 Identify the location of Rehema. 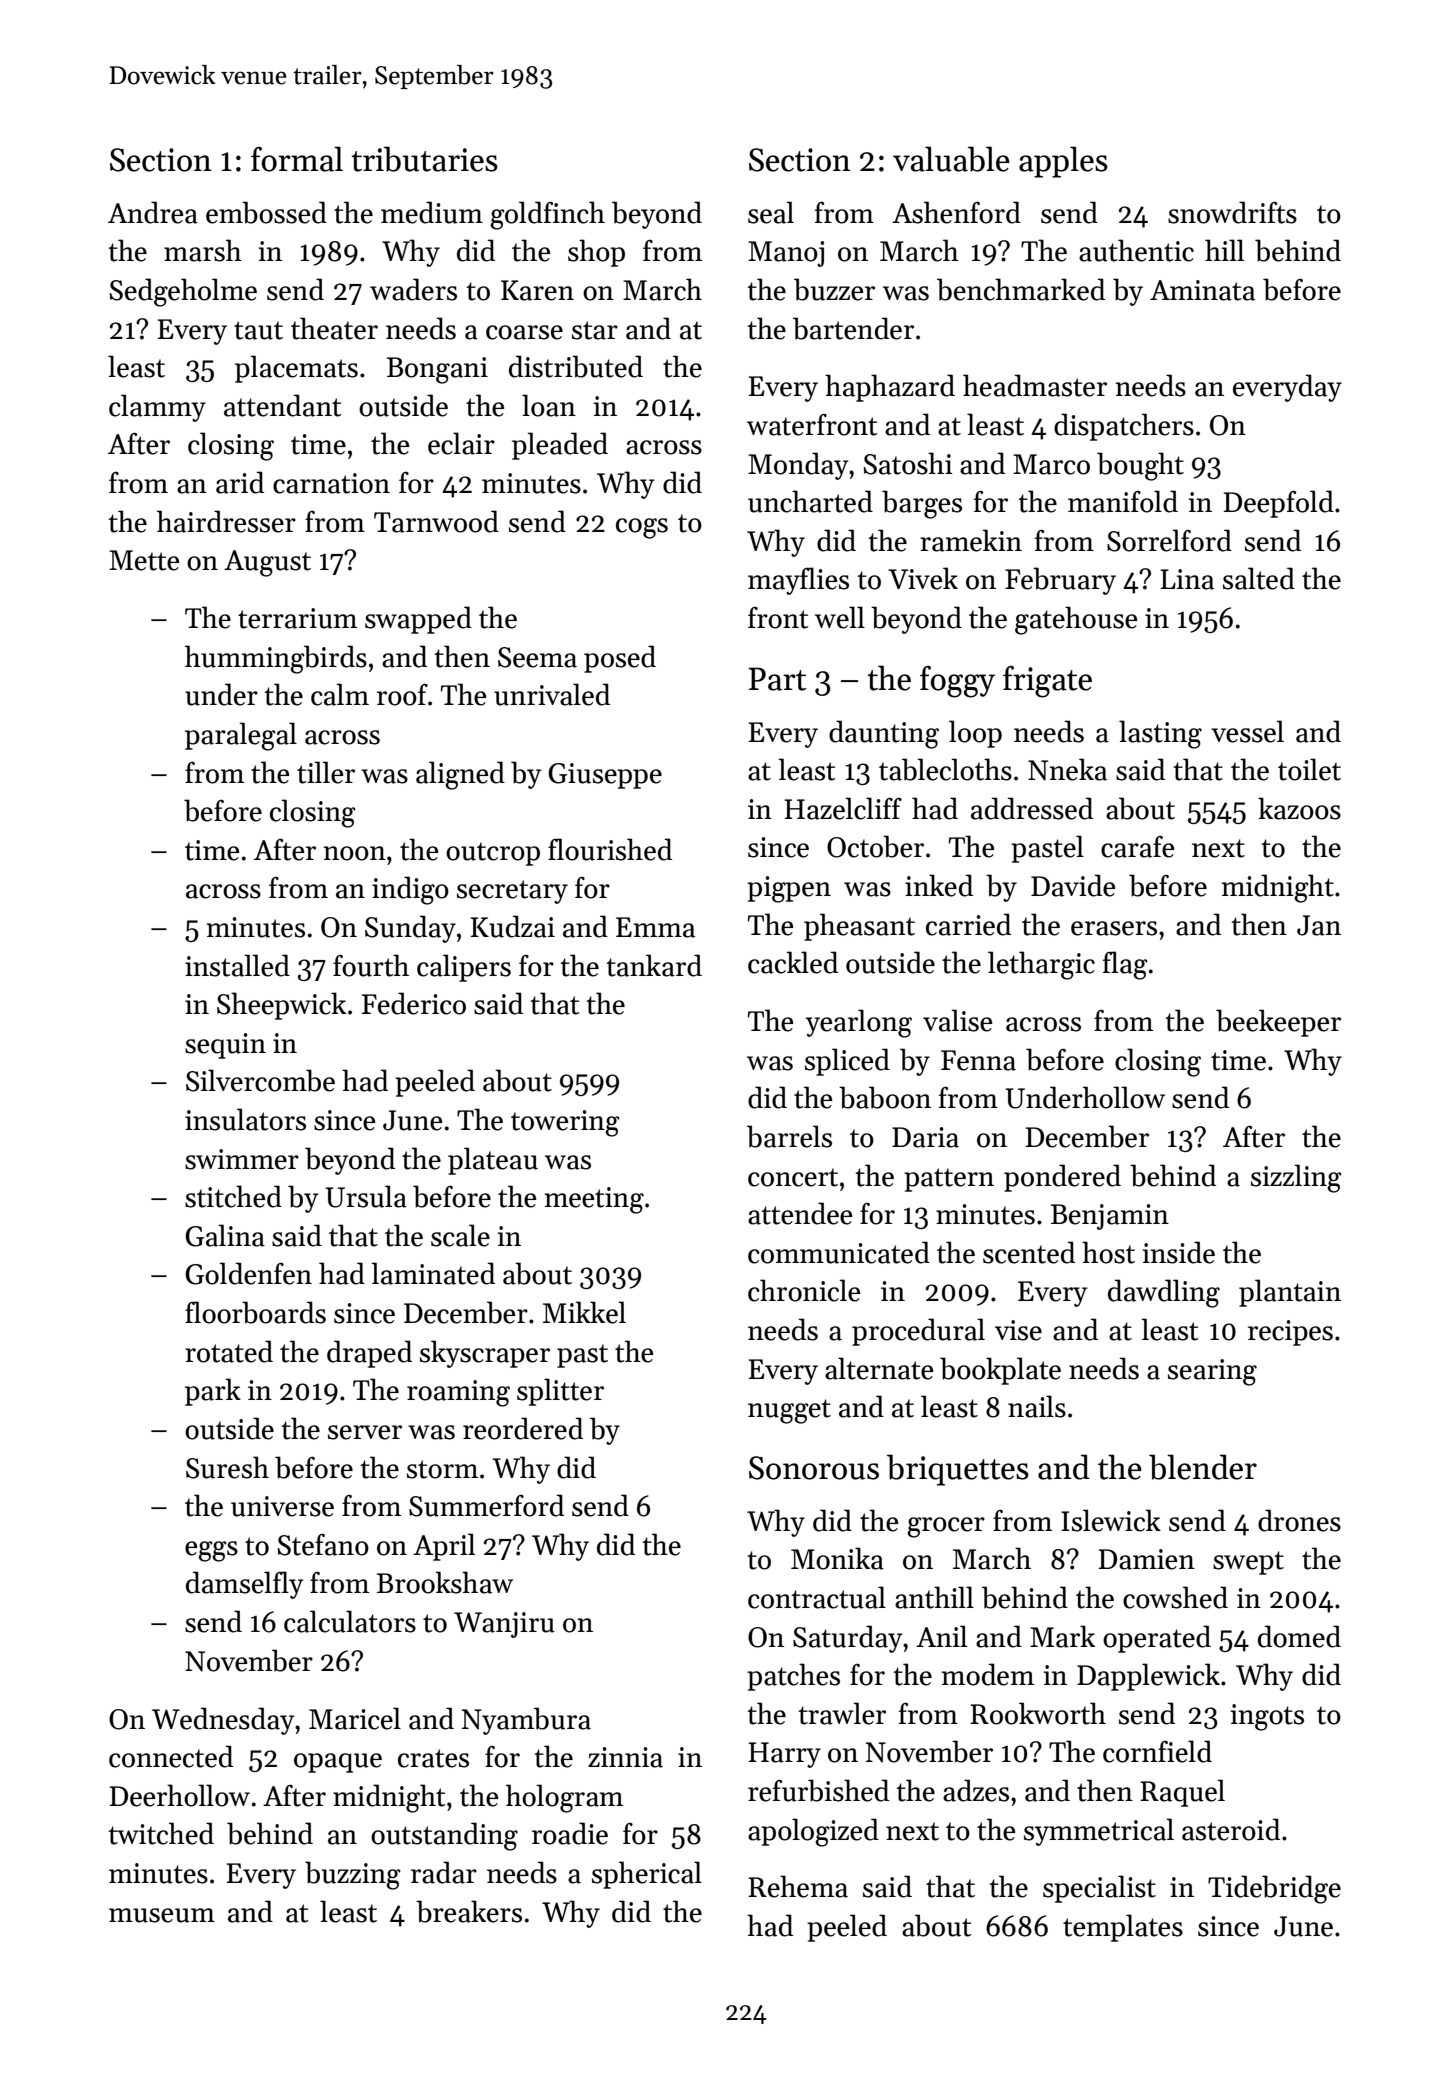
(798, 1886).
